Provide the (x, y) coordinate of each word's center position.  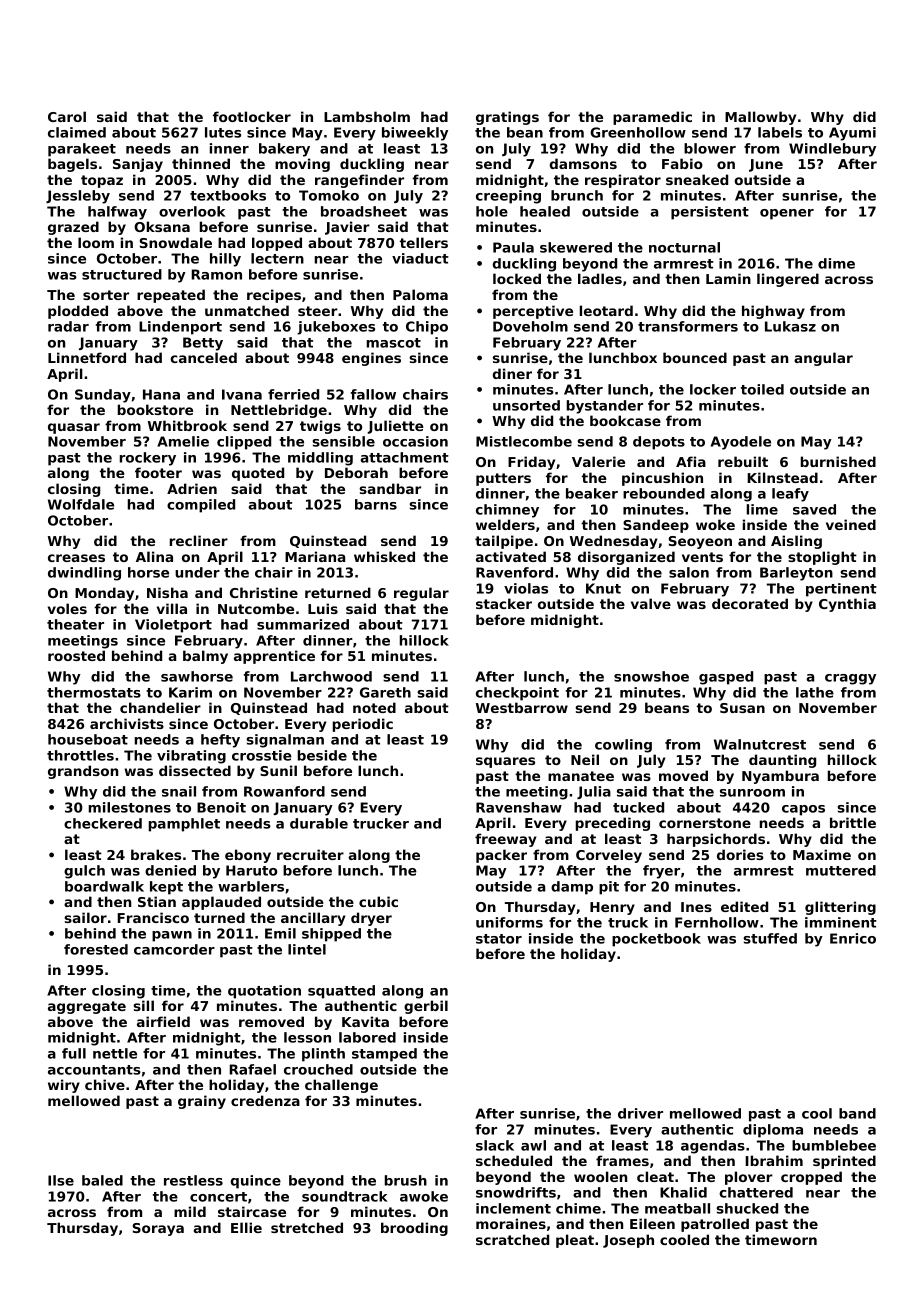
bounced (695, 357)
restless (193, 1180)
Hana (161, 394)
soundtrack (345, 1196)
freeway (505, 840)
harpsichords (716, 840)
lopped (277, 244)
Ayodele (741, 443)
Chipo (427, 328)
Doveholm (530, 326)
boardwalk (104, 886)
